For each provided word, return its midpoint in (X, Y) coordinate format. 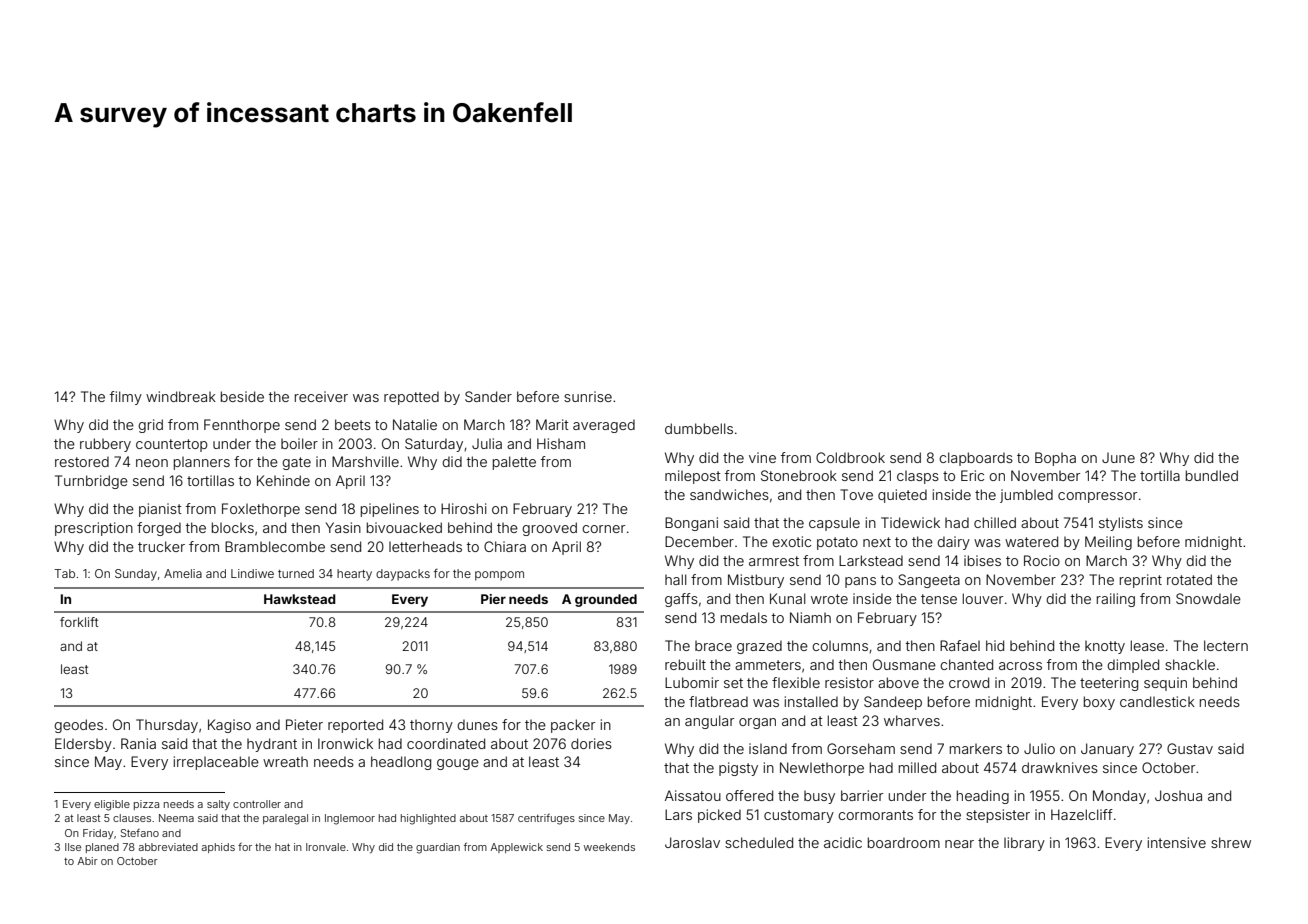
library (1024, 844)
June (1118, 457)
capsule (834, 524)
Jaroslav (692, 842)
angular (709, 722)
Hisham (561, 443)
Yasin (343, 527)
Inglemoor (350, 819)
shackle (1190, 664)
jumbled (1026, 496)
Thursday (167, 726)
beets (353, 424)
